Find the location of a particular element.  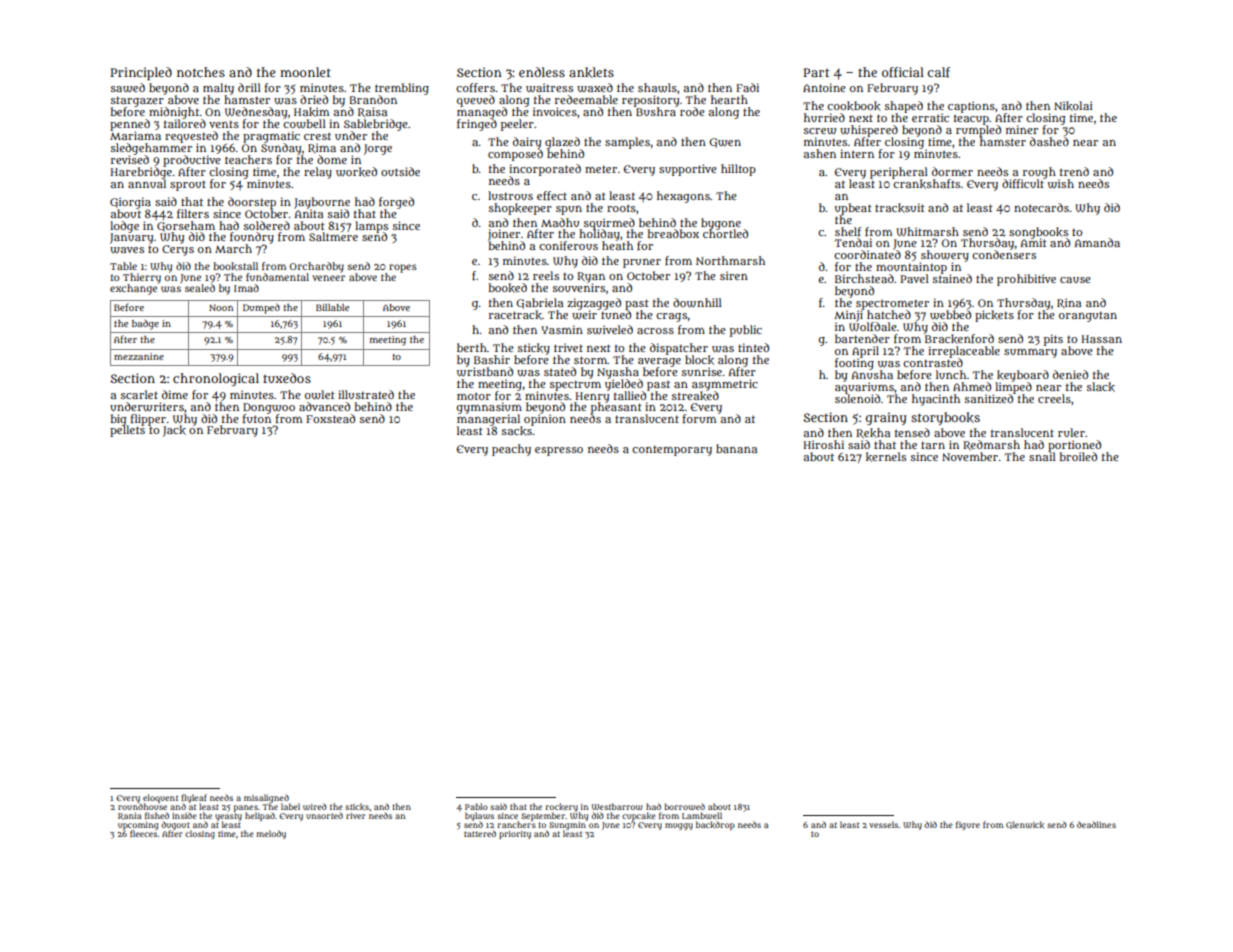

Pablo is located at coordinates (476, 806).
